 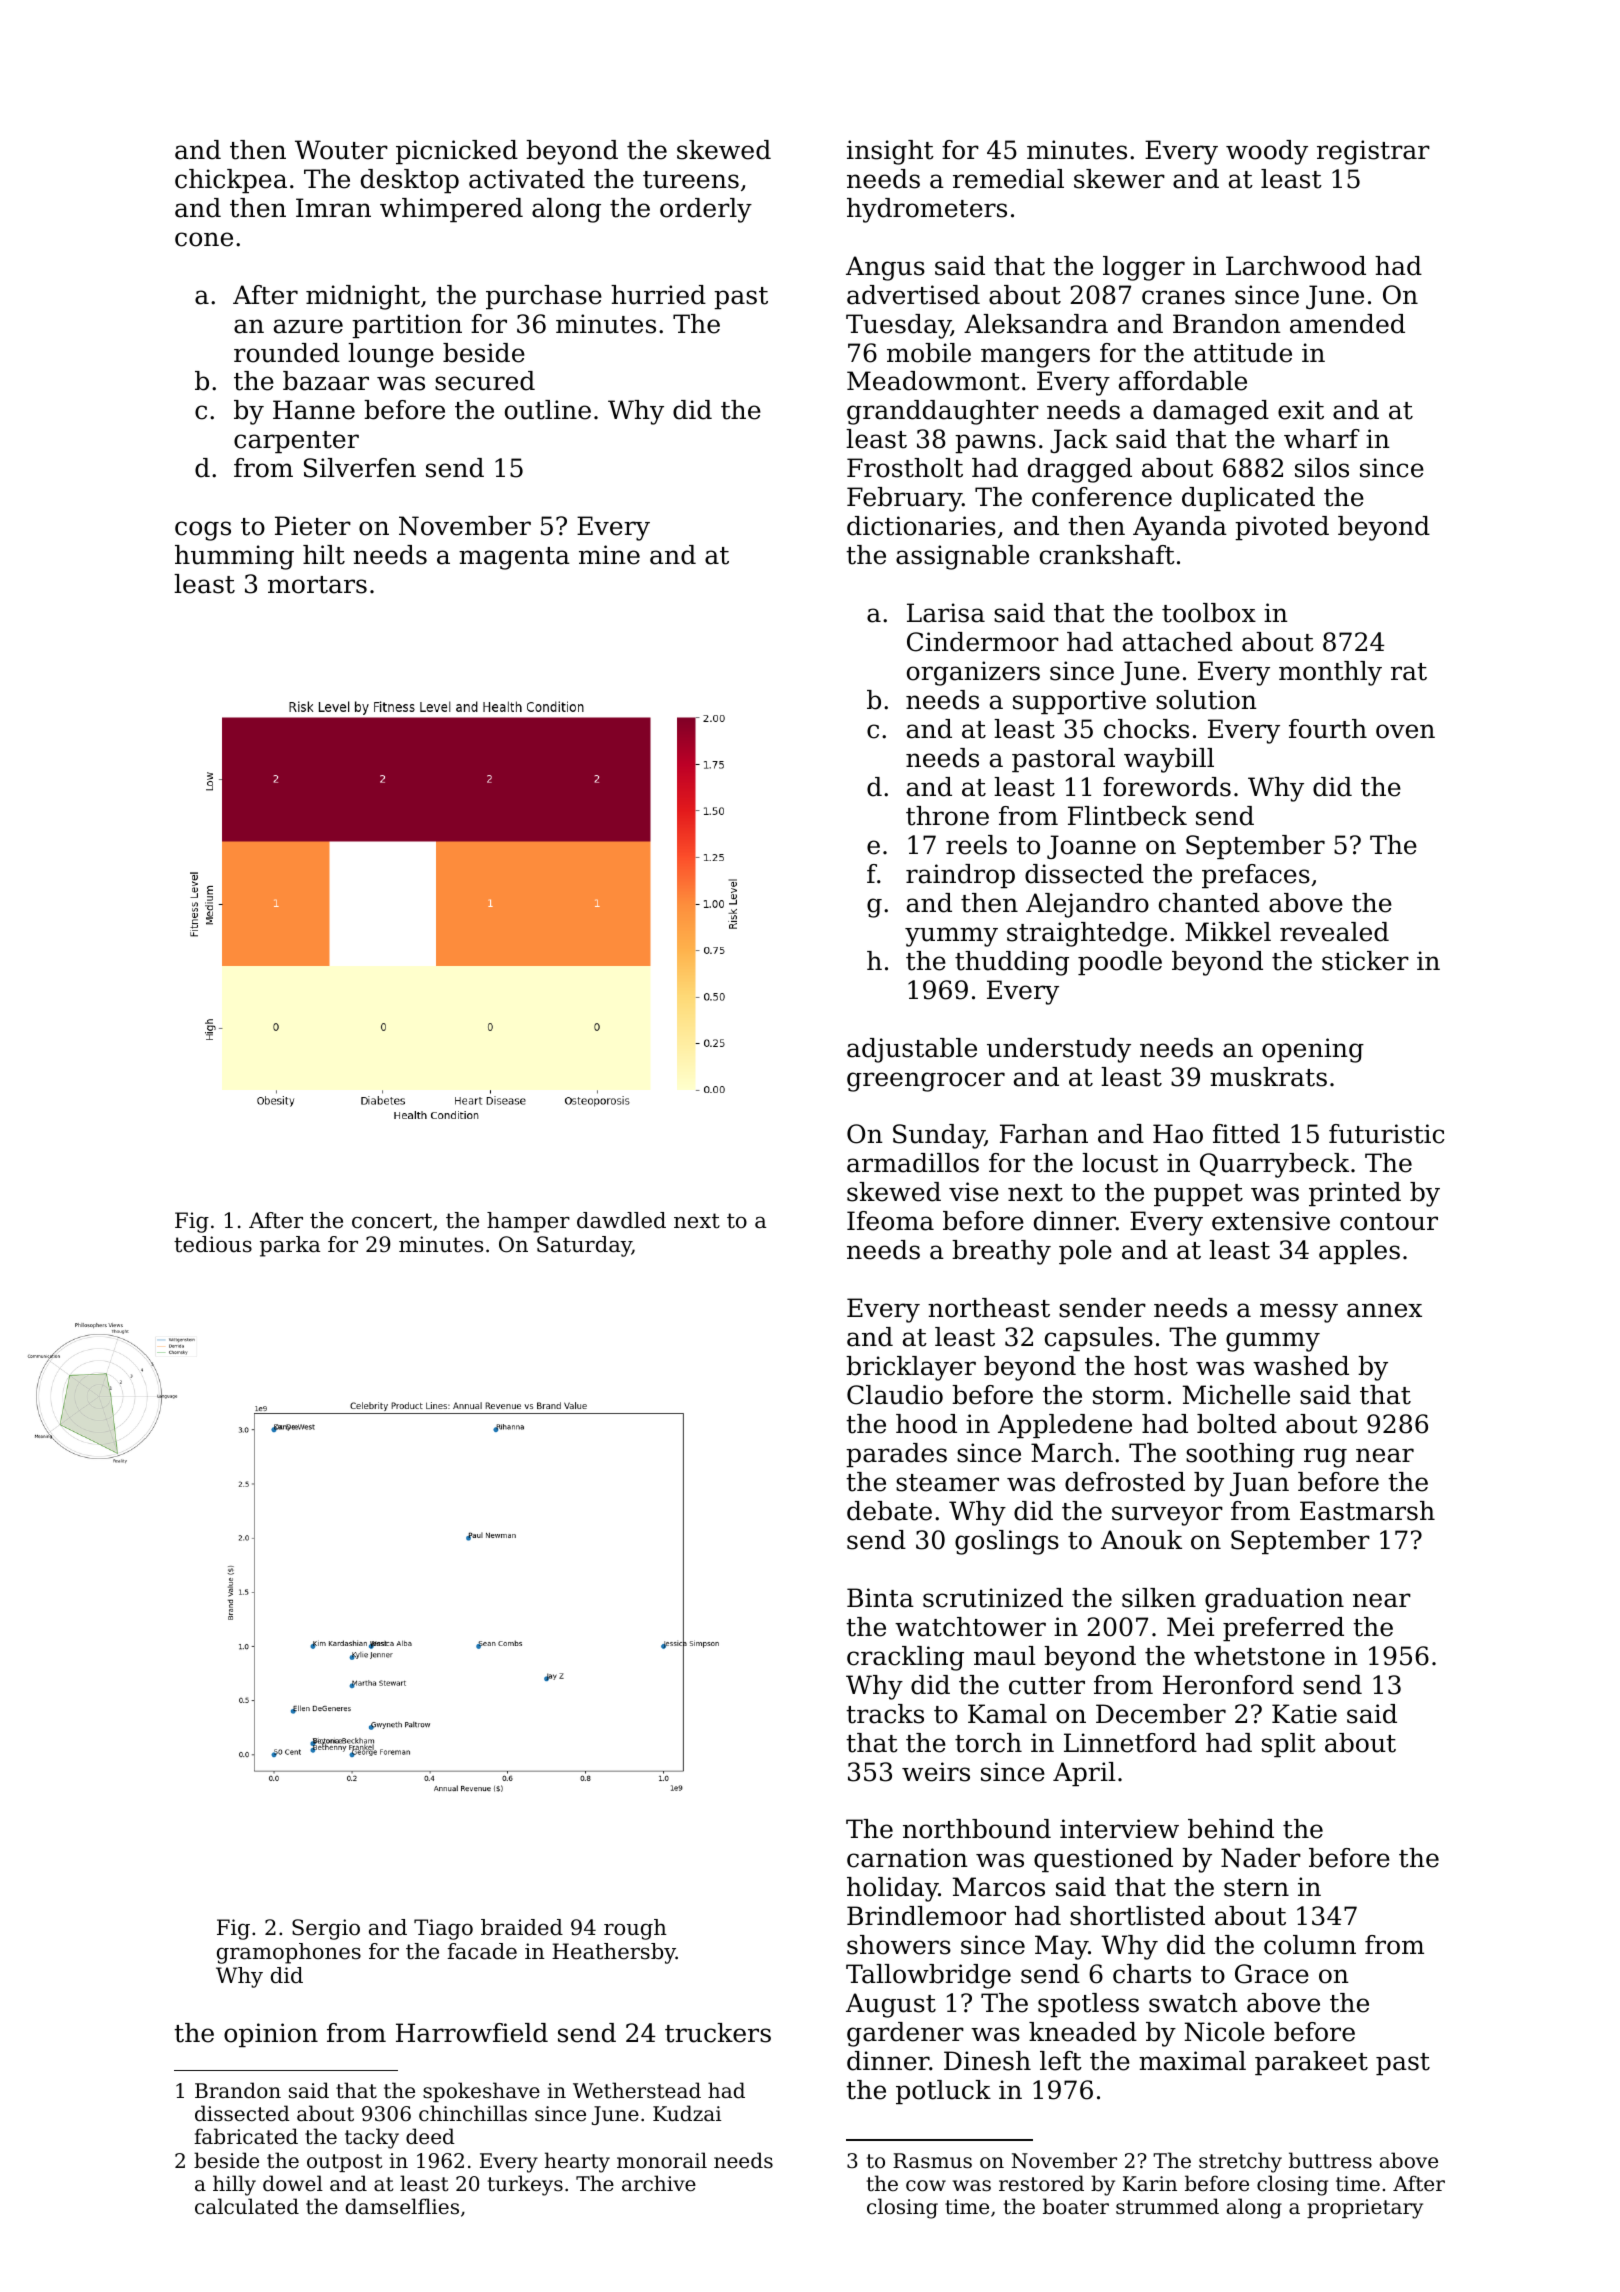 What do you see at coordinates (1373, 152) in the document?
I see `registrar` at bounding box center [1373, 152].
